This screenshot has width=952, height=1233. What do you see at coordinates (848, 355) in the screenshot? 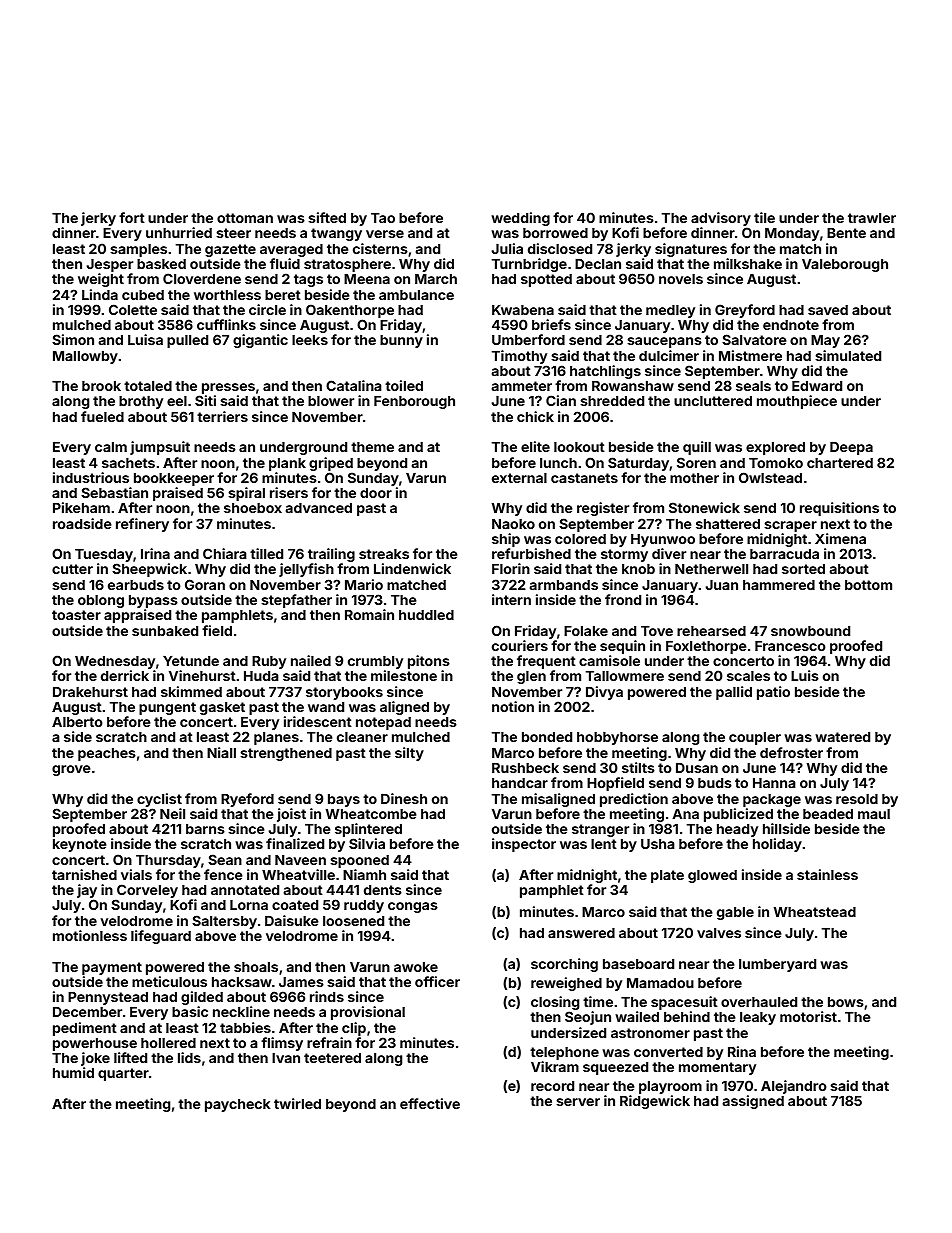
I see `simulated` at bounding box center [848, 355].
